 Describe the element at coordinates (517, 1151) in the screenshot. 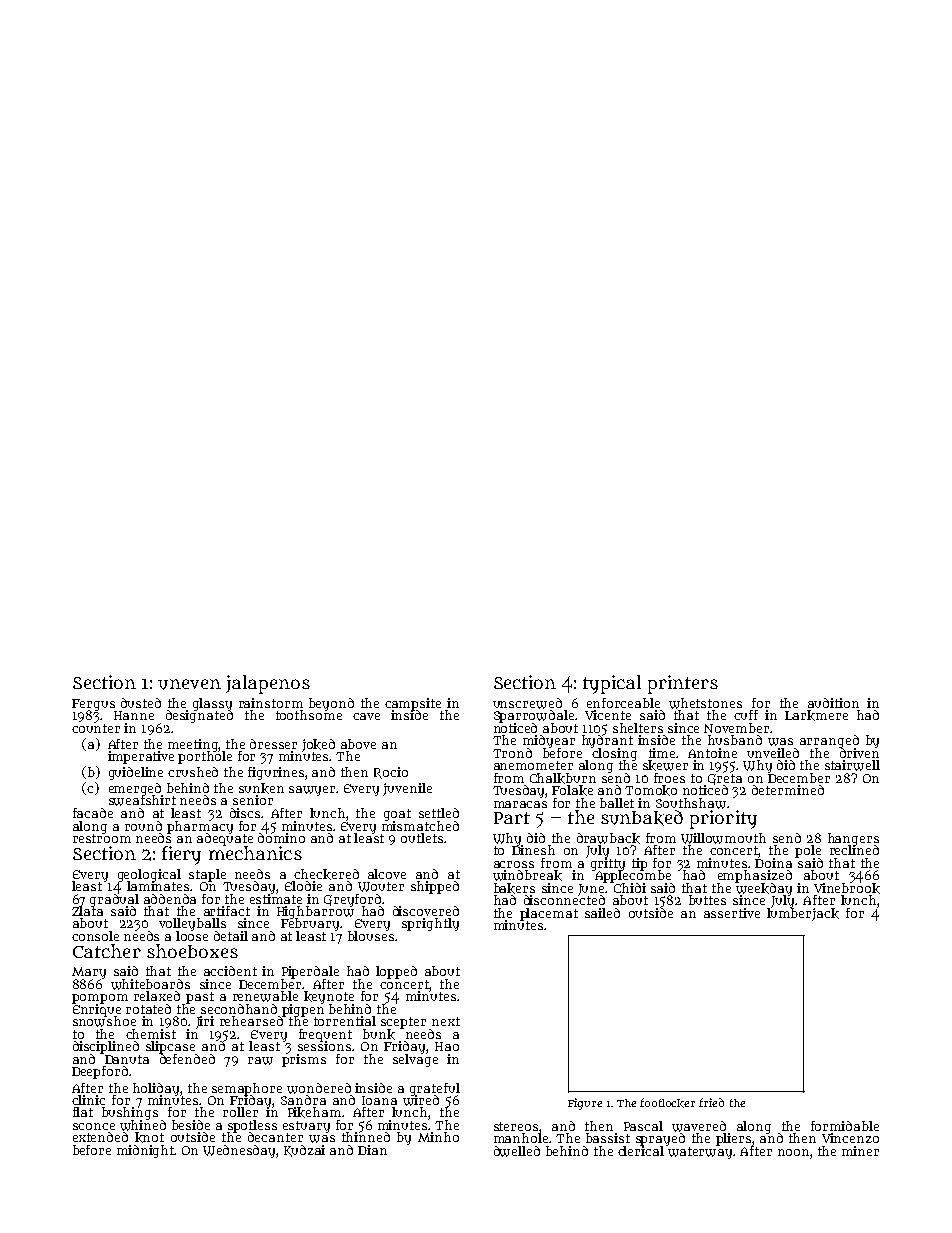

I see `dwelled` at that location.
